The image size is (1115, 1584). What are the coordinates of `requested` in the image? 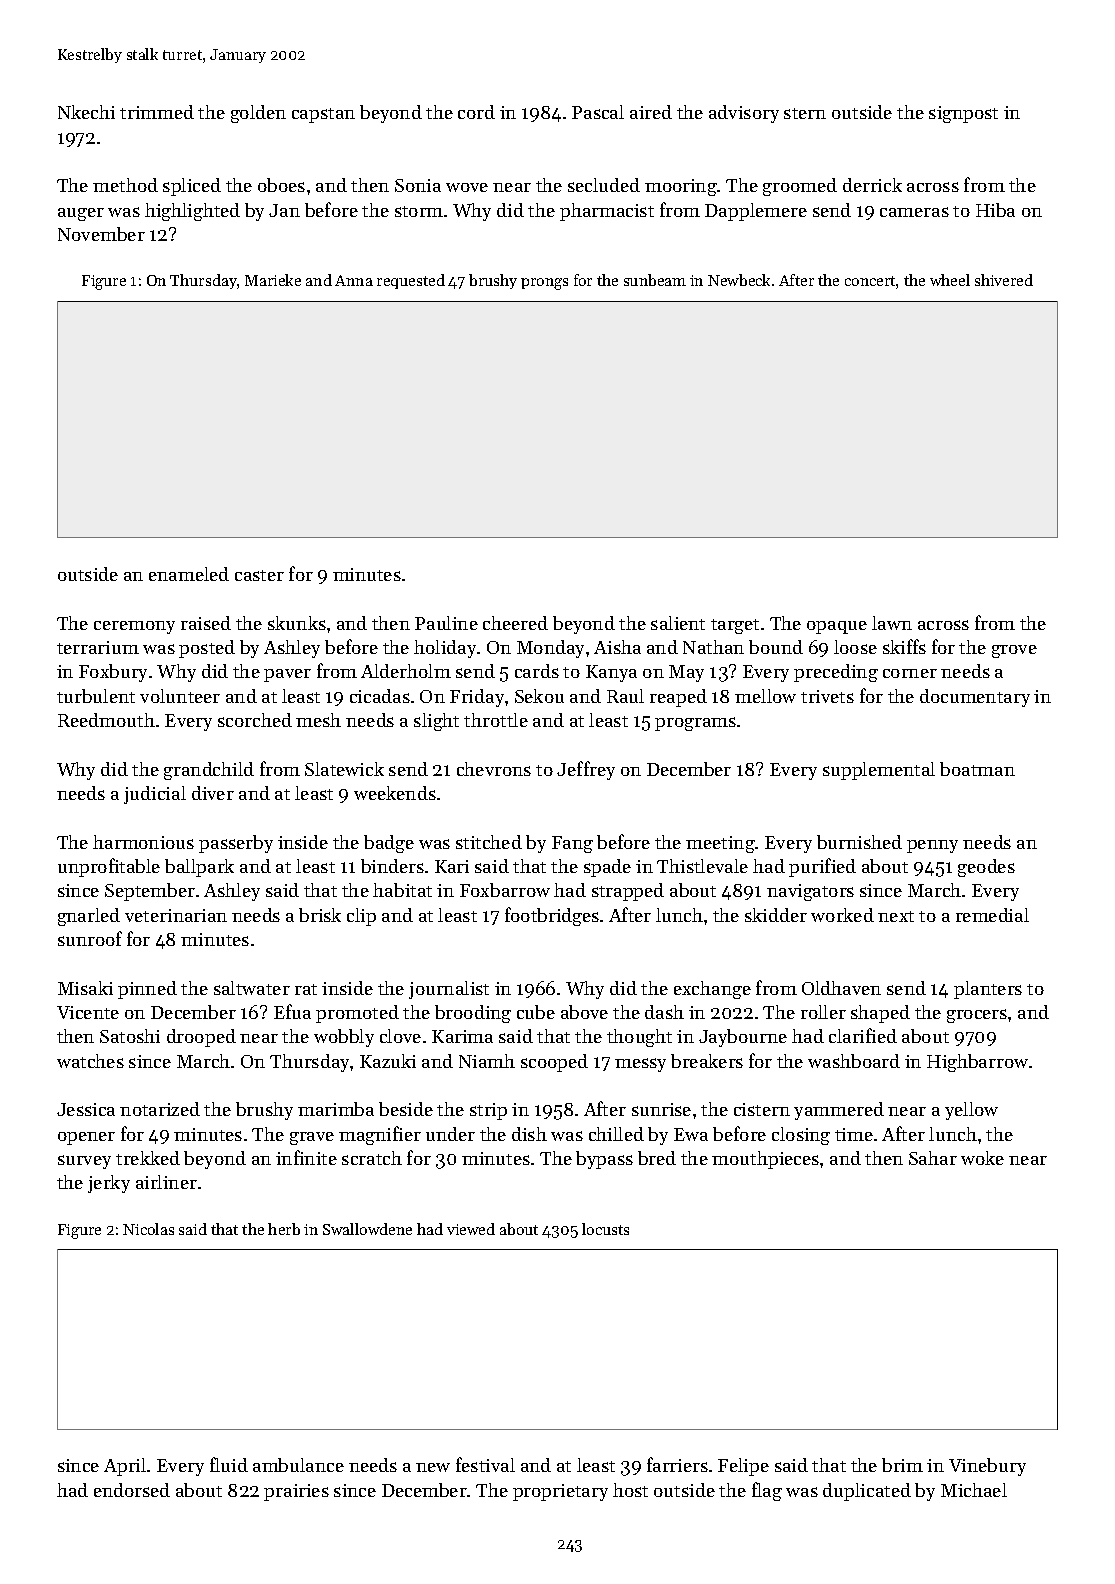 It's located at (411, 281).
